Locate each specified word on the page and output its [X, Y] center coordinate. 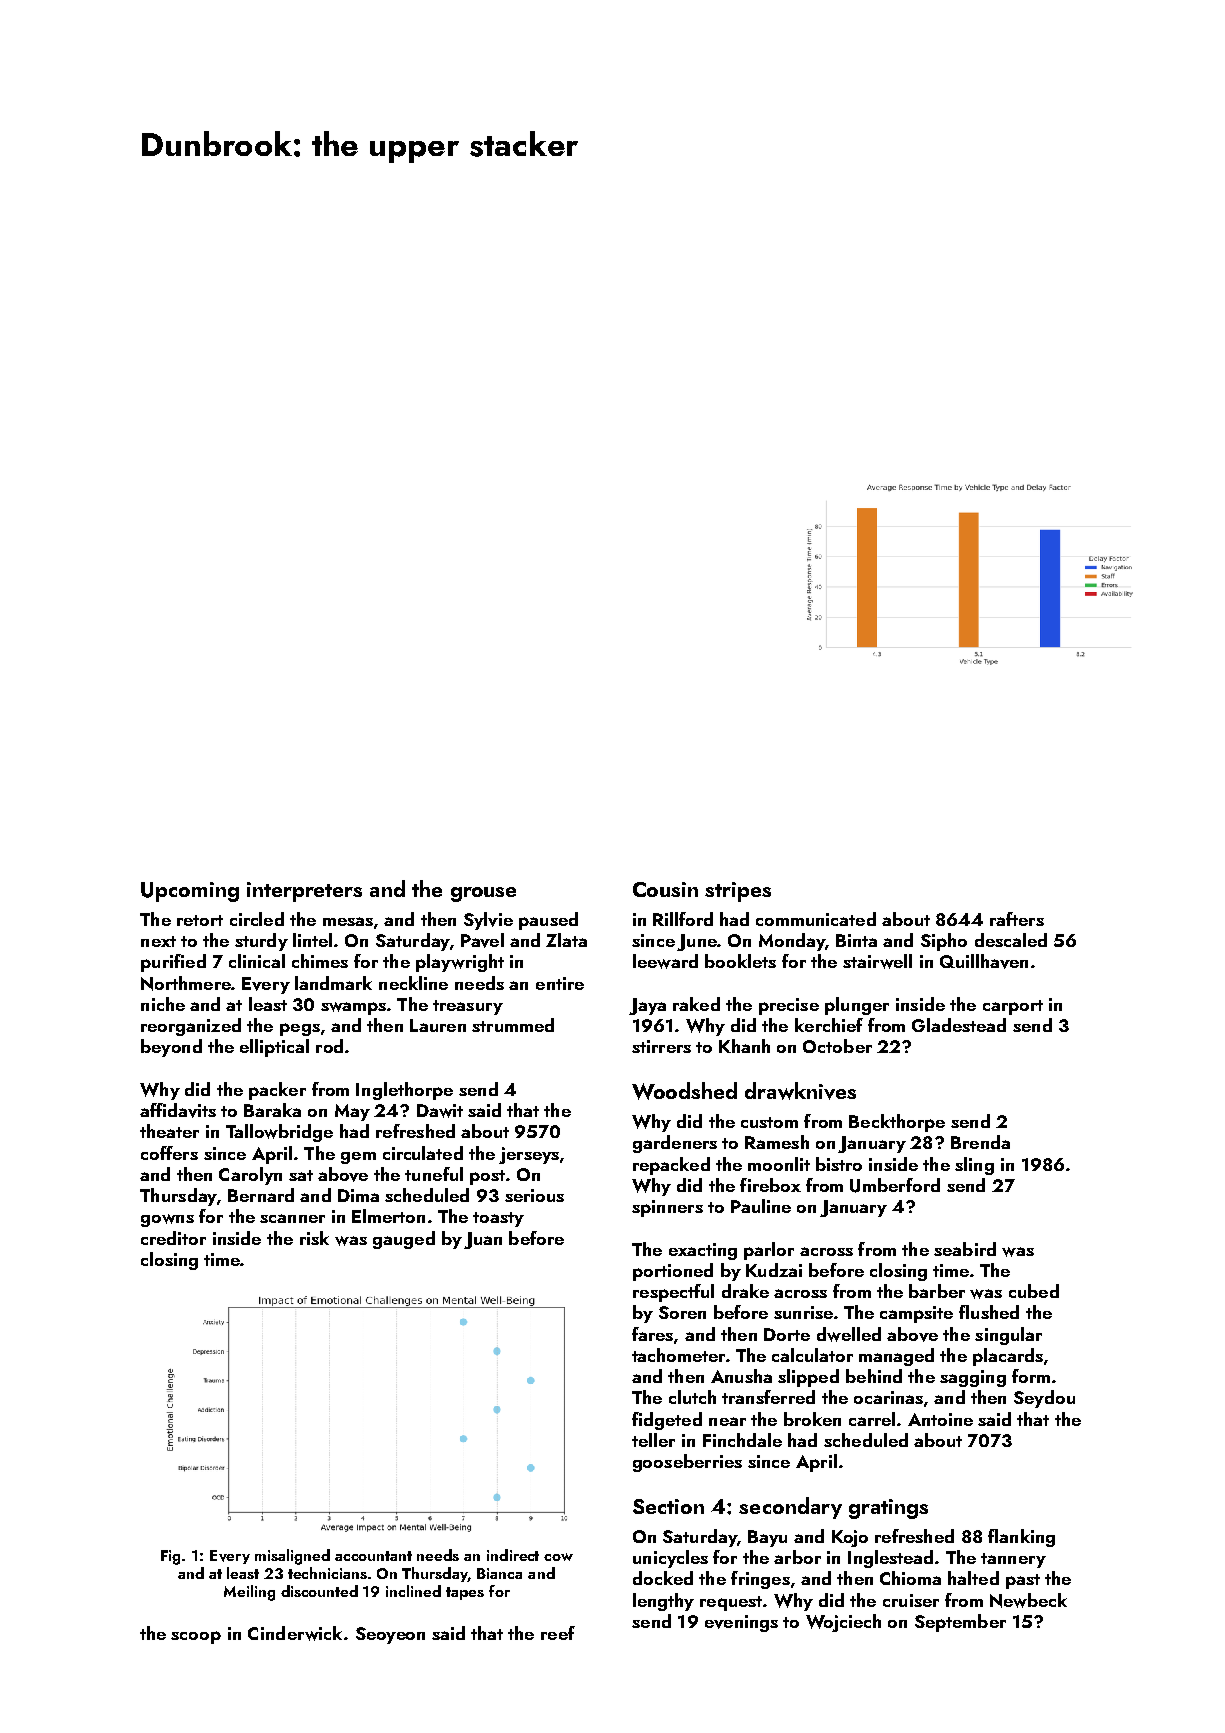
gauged [404, 1240]
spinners [667, 1208]
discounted [319, 1591]
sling [974, 1166]
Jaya [647, 1006]
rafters [1017, 919]
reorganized [191, 1027]
